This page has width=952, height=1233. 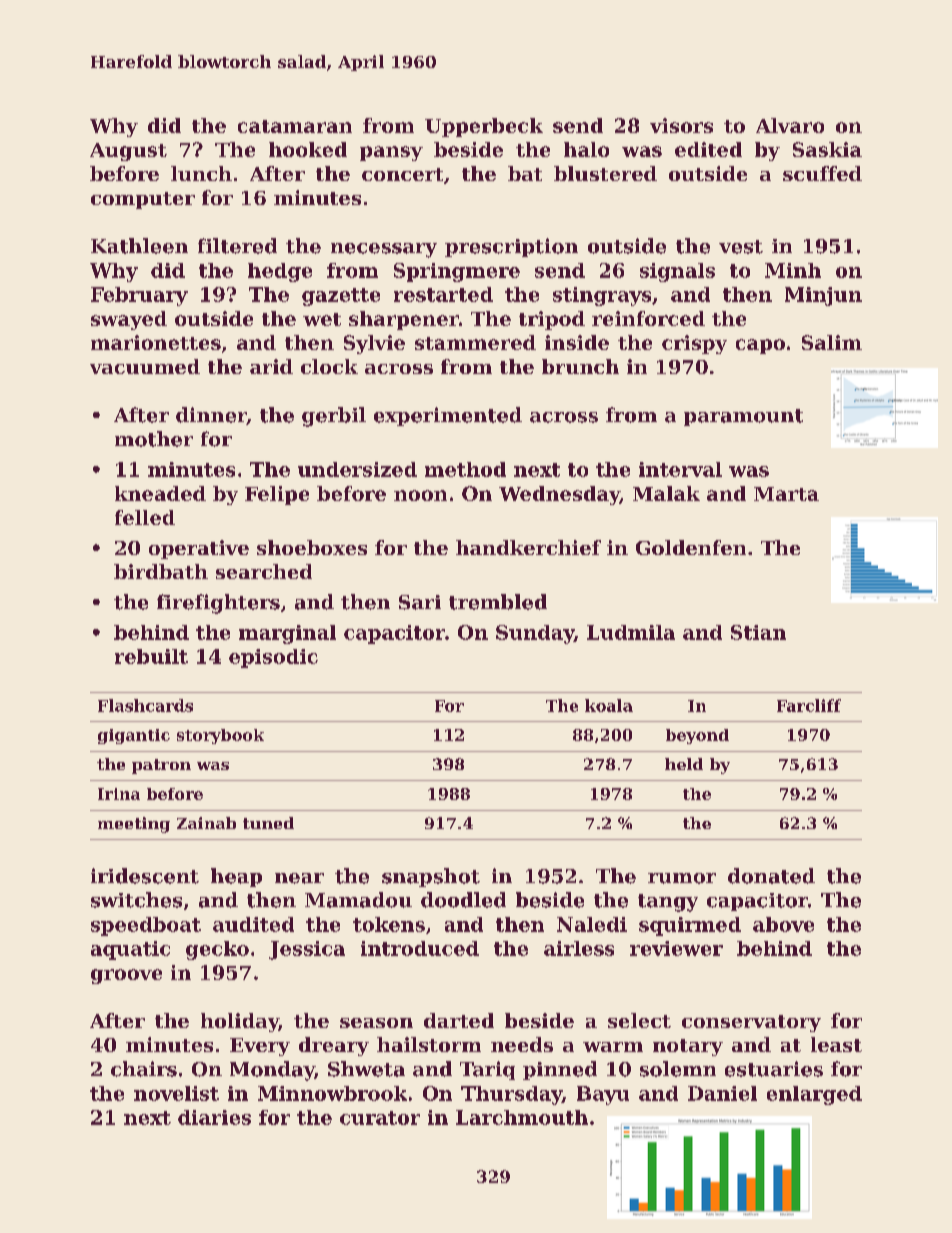 I want to click on noon, so click(x=420, y=495).
